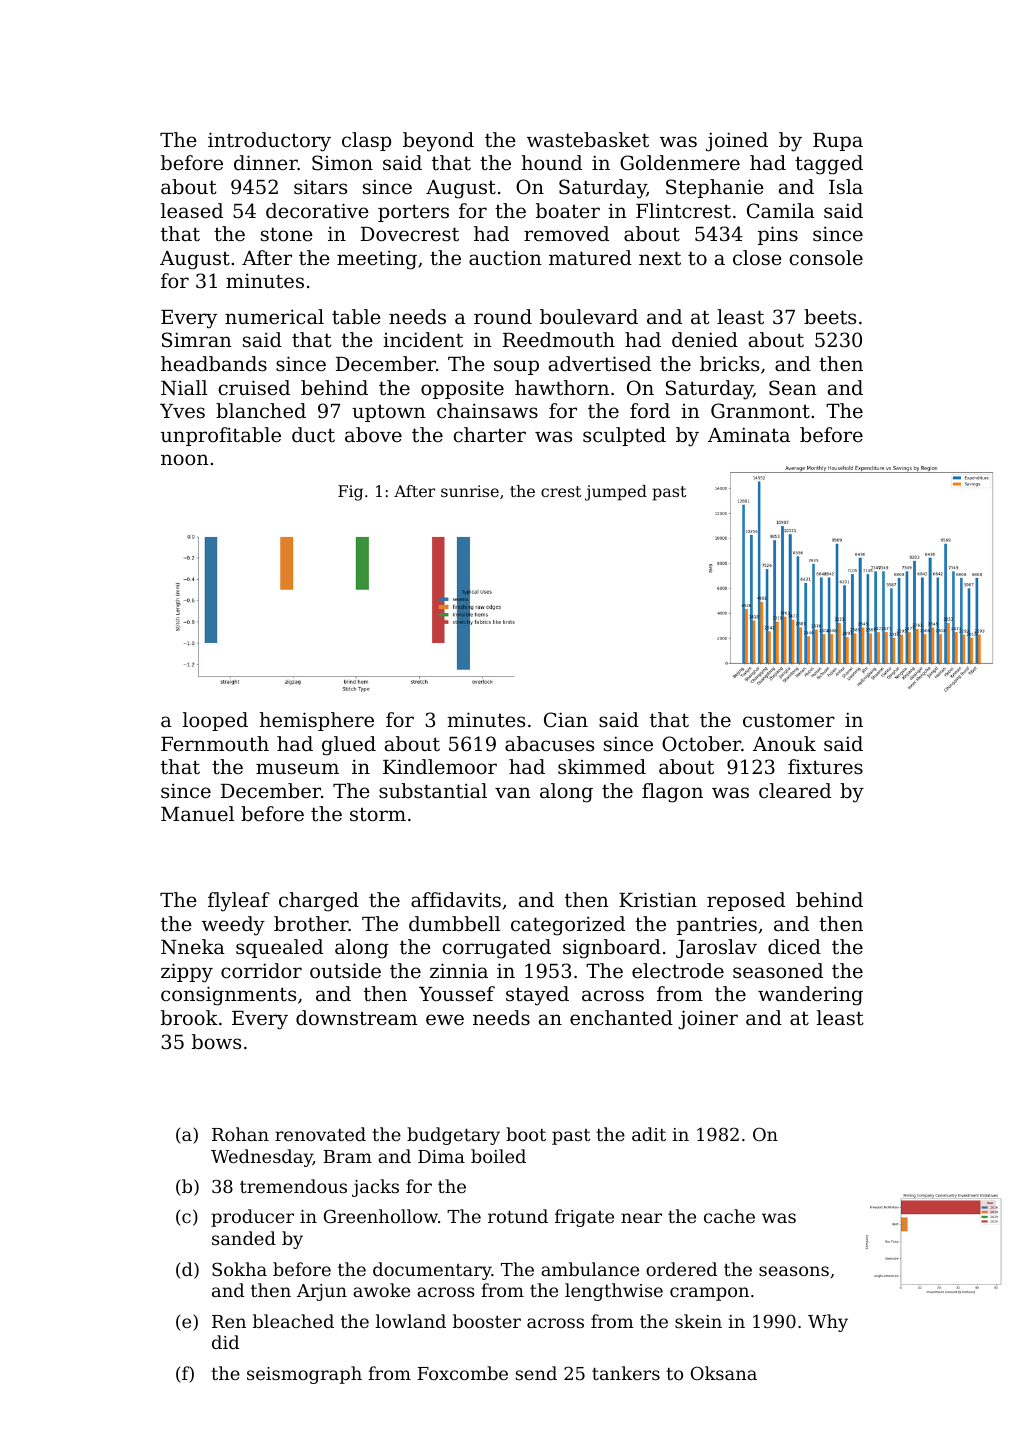  Describe the element at coordinates (724, 1373) in the screenshot. I see `Oksana` at that location.
